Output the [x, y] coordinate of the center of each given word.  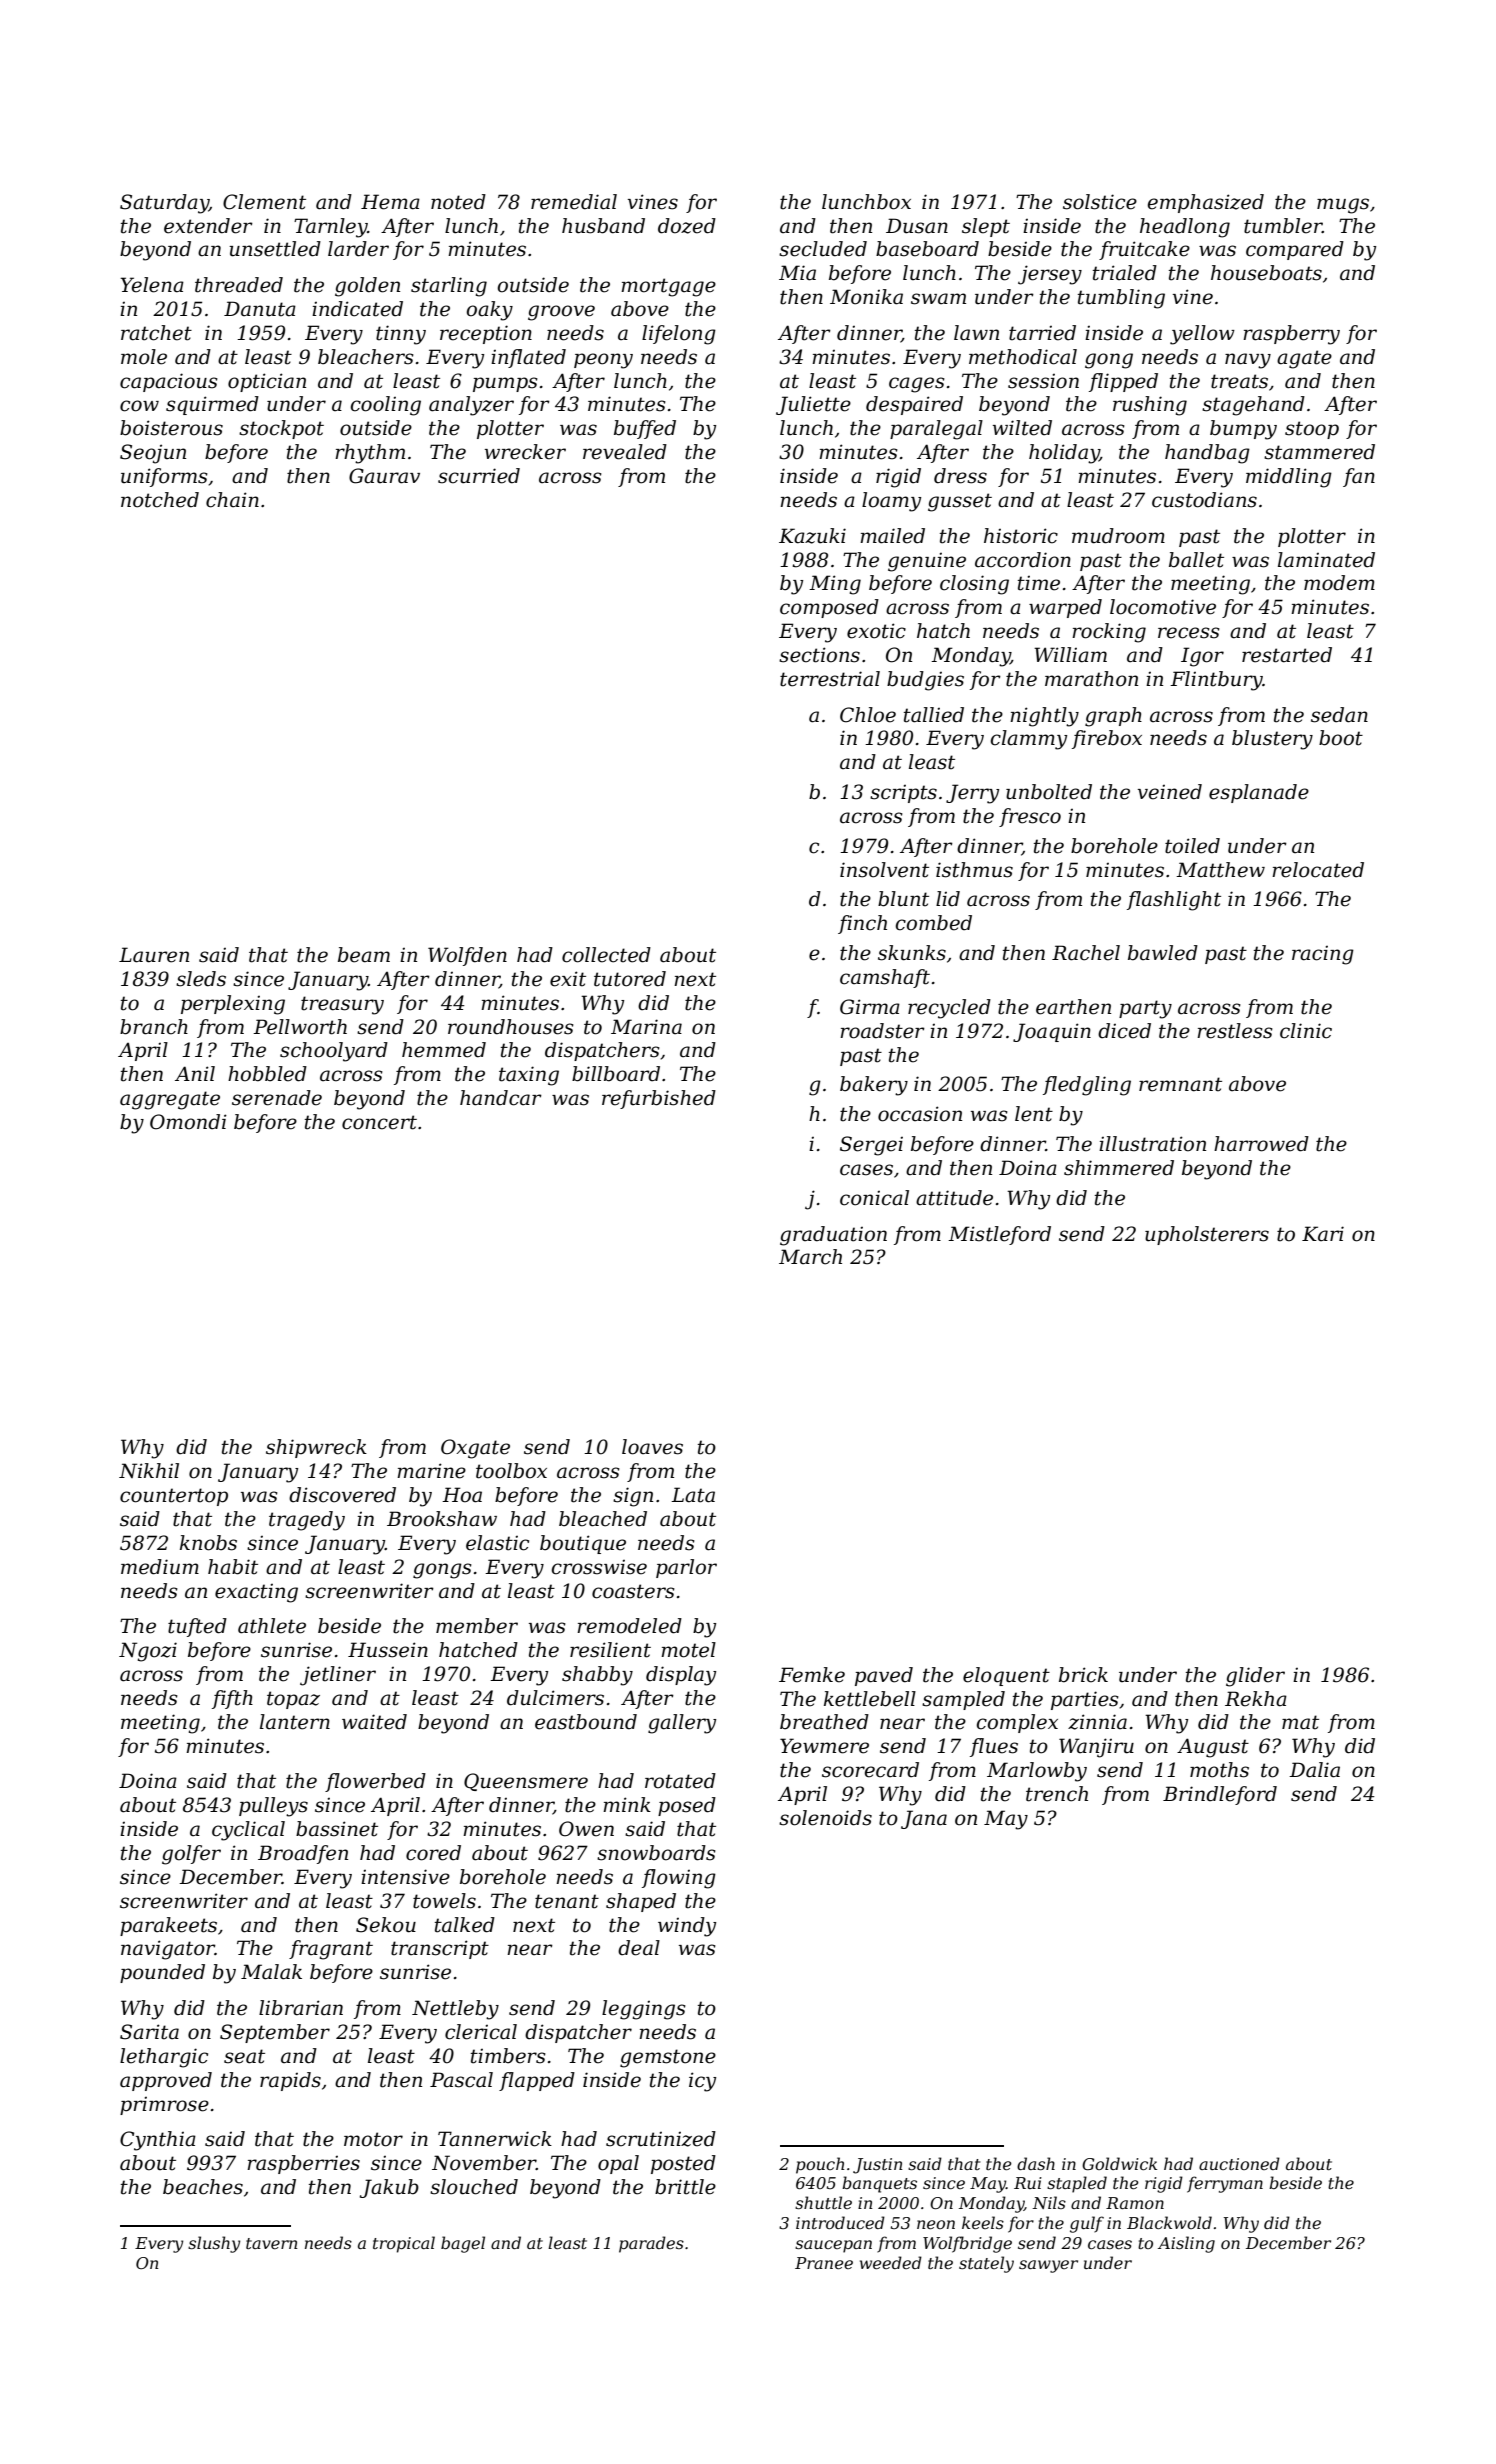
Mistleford [999, 1235]
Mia [797, 273]
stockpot [281, 429]
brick [1083, 1675]
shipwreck [316, 1448]
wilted [1022, 428]
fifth [232, 1699]
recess [1189, 633]
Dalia [1314, 1770]
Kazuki [812, 536]
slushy [214, 2244]
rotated [680, 1781]
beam [364, 955]
